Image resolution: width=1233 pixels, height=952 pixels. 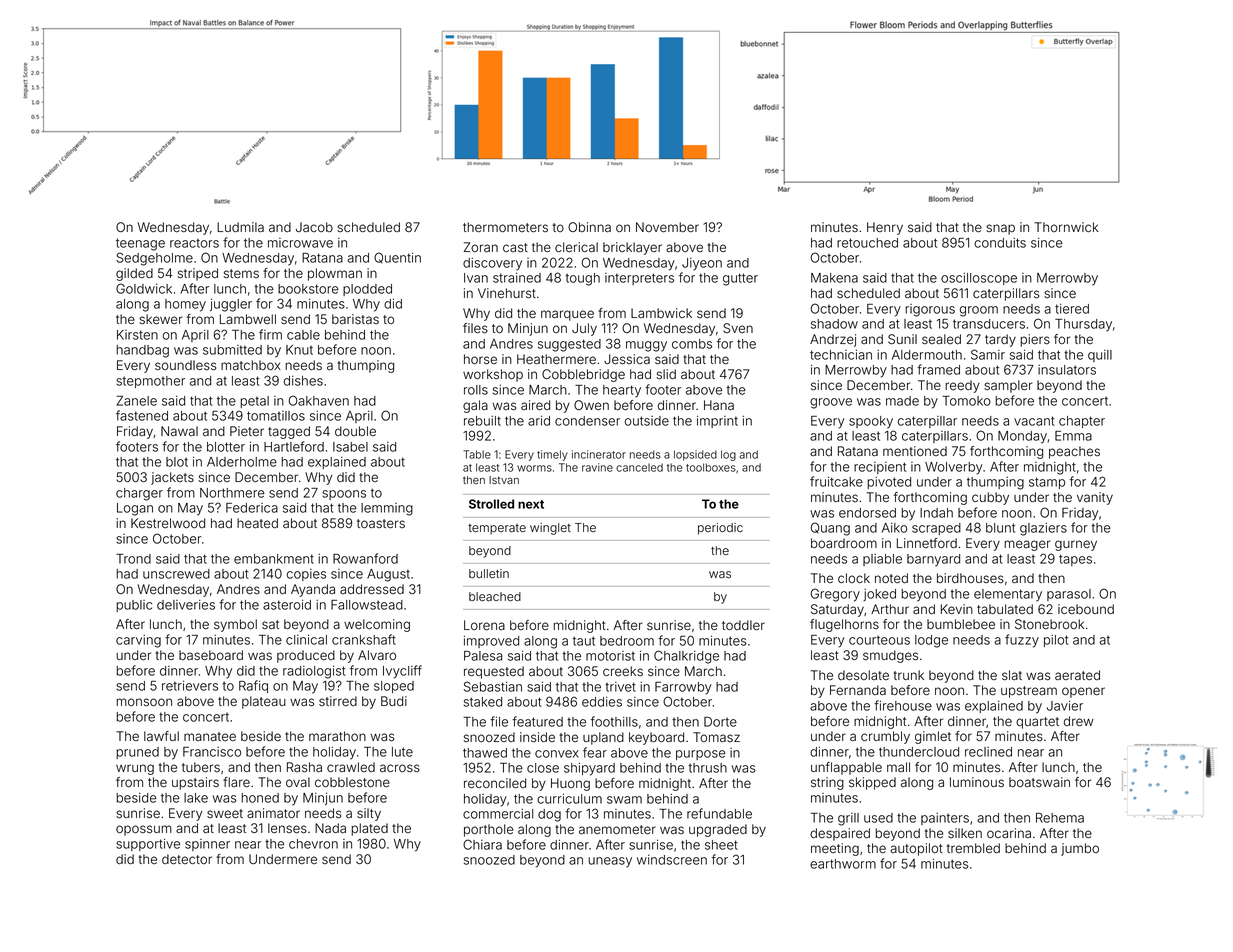 I want to click on detector, so click(x=187, y=859).
